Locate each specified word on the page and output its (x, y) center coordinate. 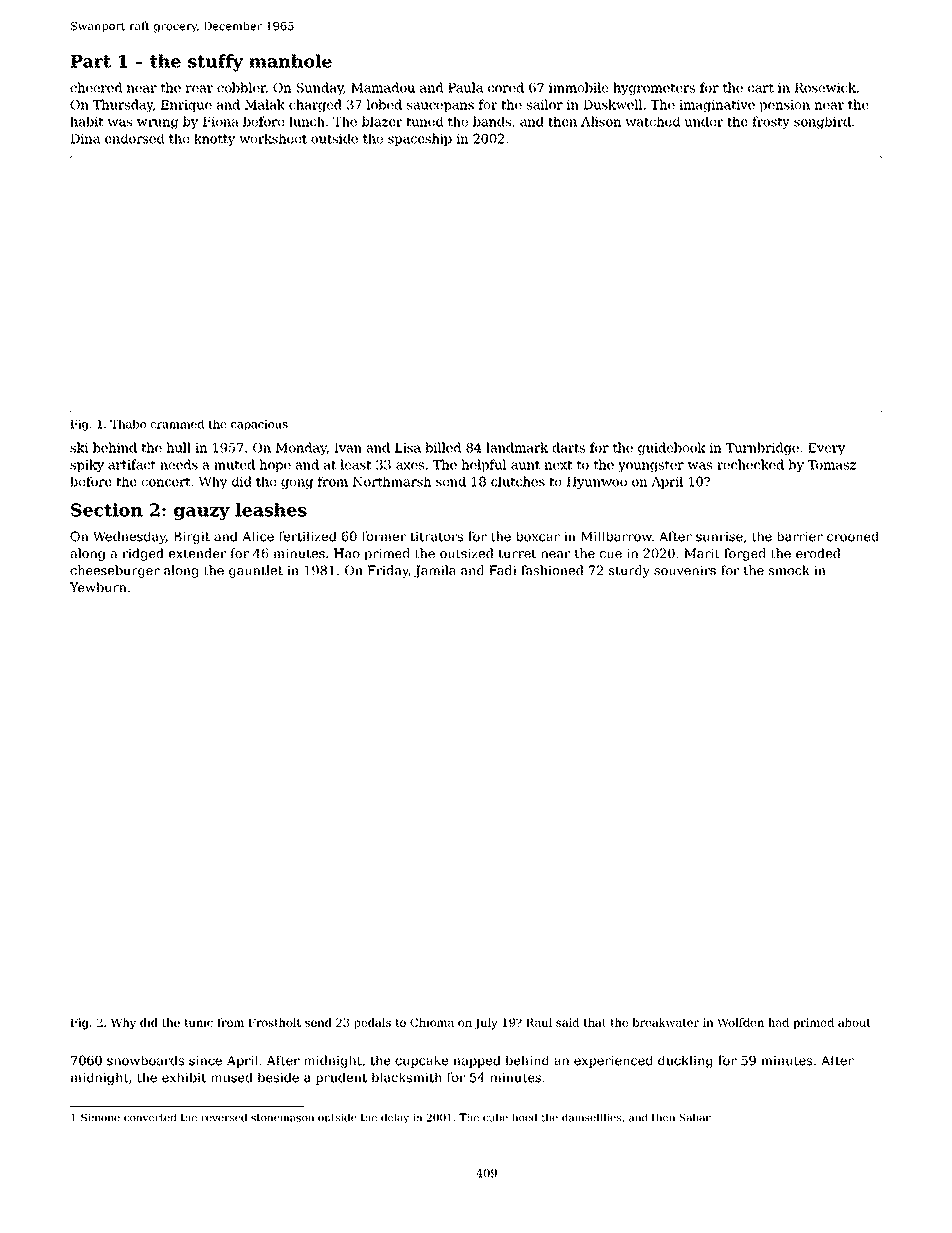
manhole (290, 61)
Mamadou (383, 87)
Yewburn (98, 587)
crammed (177, 424)
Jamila (435, 571)
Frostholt (274, 1022)
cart (761, 88)
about (854, 1022)
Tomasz (832, 465)
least (355, 464)
